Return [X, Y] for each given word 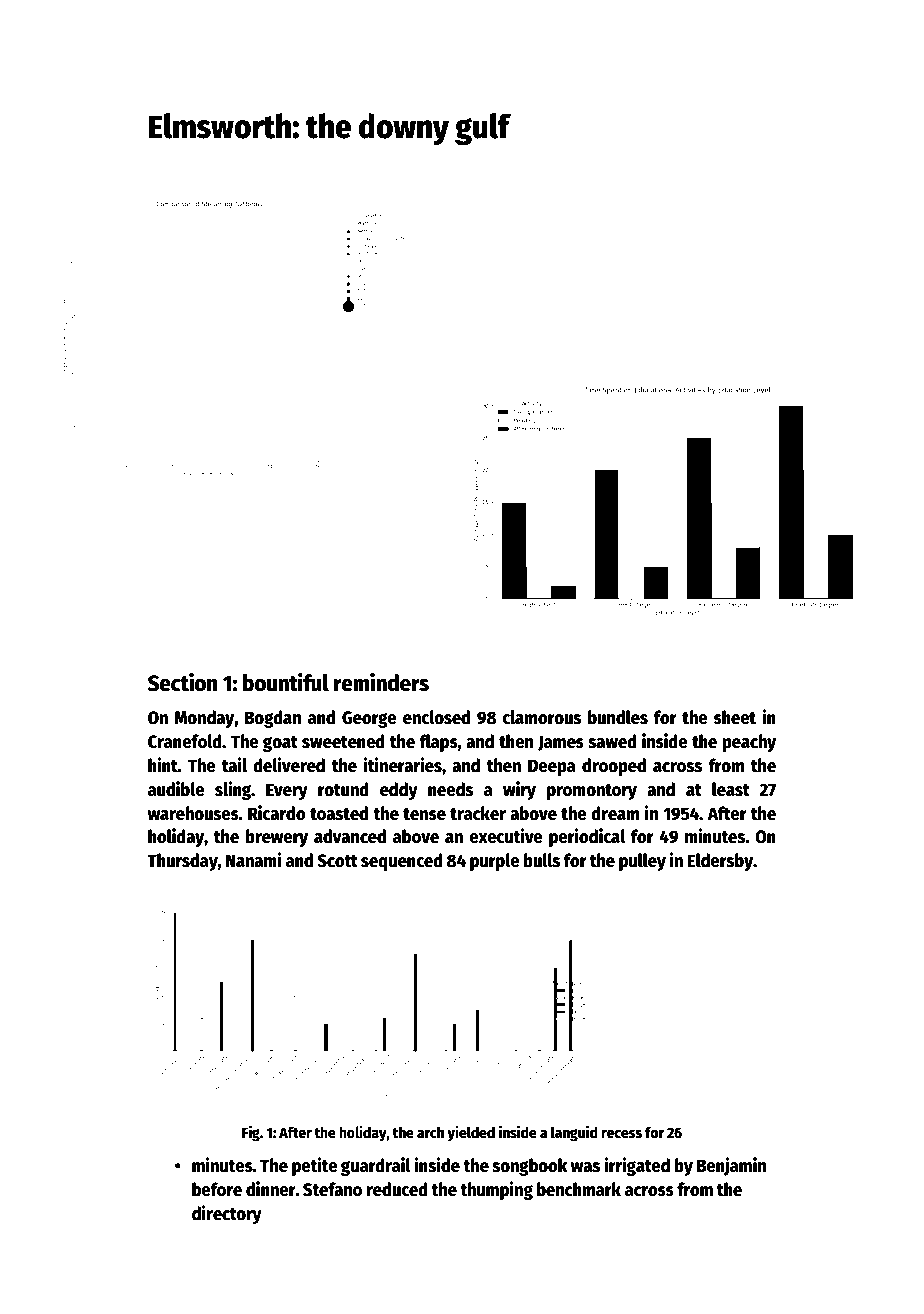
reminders [381, 682]
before [217, 1189]
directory [227, 1214]
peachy [749, 743]
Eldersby [720, 862]
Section [182, 682]
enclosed [436, 717]
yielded [471, 1133]
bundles [618, 717]
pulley [642, 862]
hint [163, 765]
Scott [337, 861]
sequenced [402, 862]
